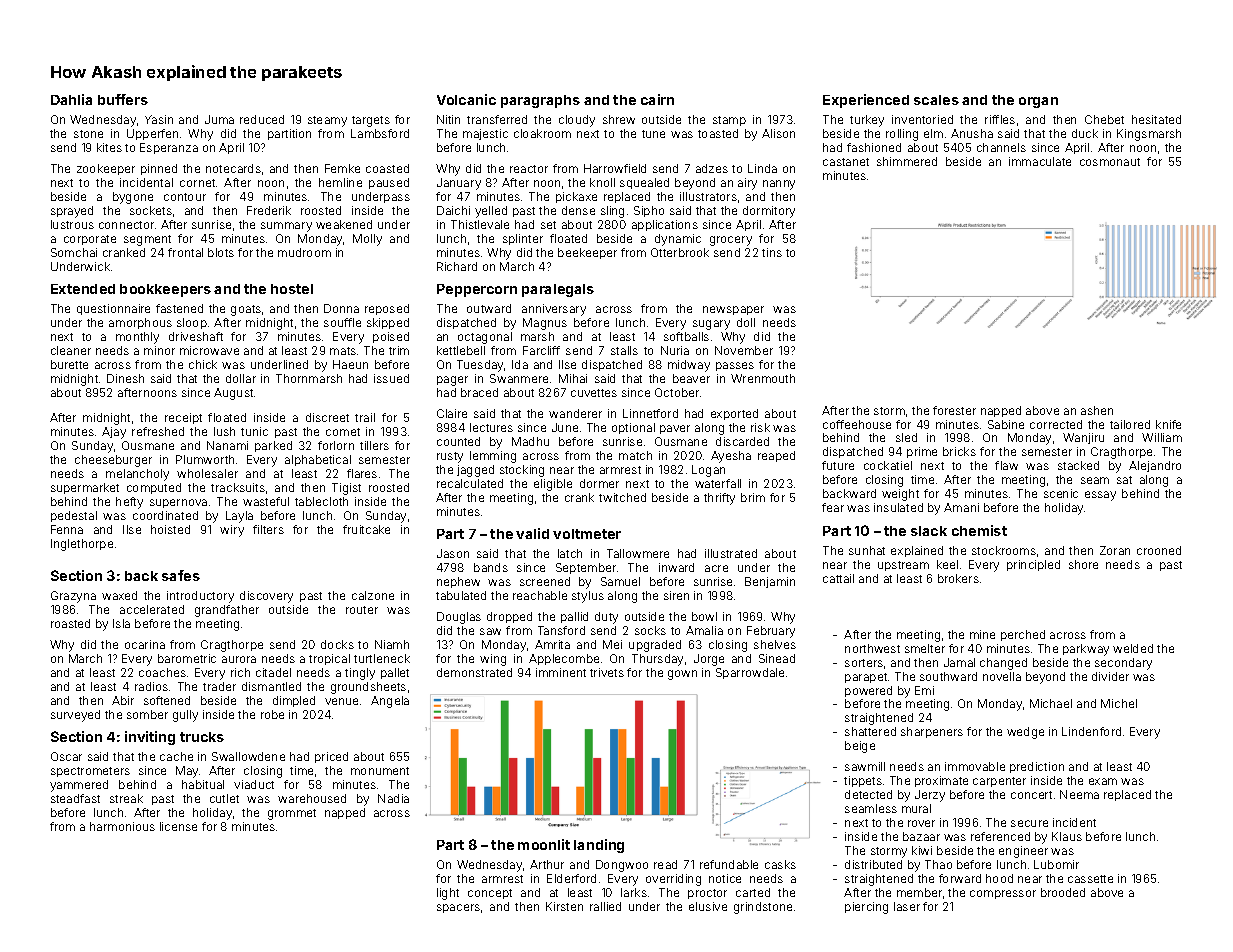 The width and height of the page is (1233, 952). I want to click on buffers, so click(123, 99).
